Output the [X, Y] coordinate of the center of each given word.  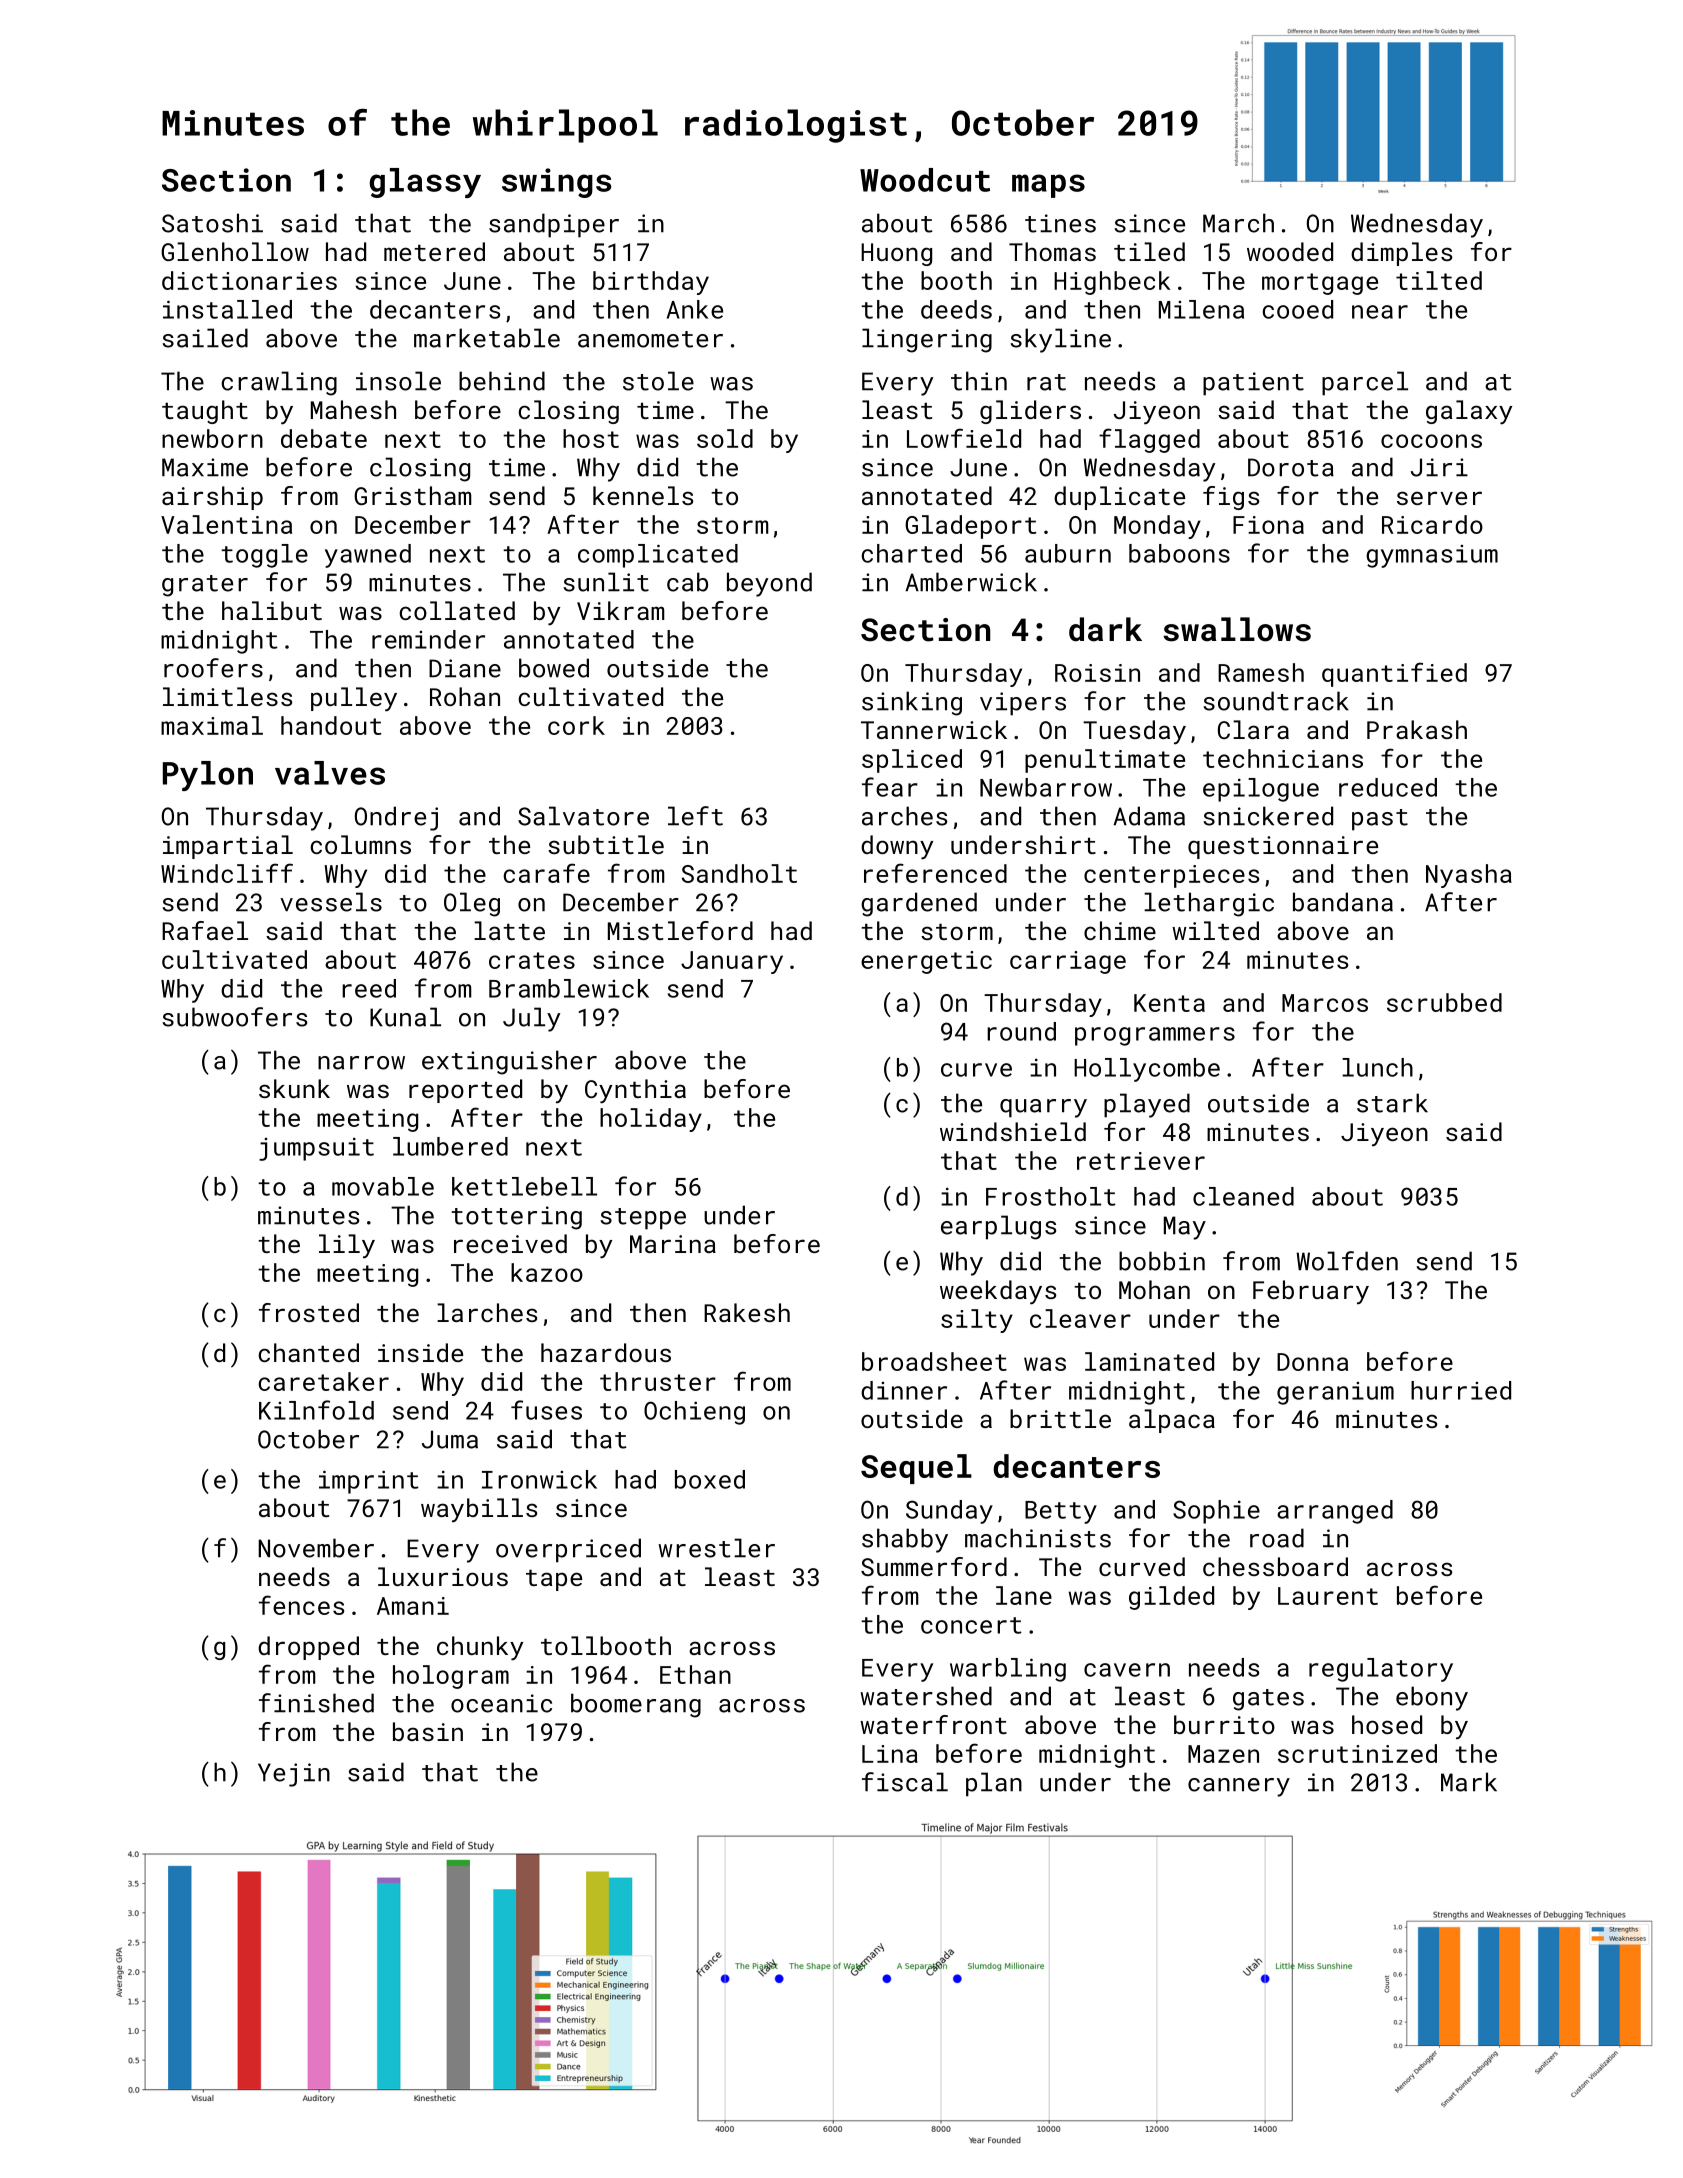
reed [369, 988]
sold [725, 438]
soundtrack [1276, 701]
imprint [369, 1482]
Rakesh [747, 1312]
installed [227, 309]
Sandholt [739, 873]
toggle [264, 556]
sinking [912, 703]
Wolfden [1347, 1261]
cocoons [1431, 441]
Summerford [934, 1566]
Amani [413, 1606]
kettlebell [524, 1186]
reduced [1388, 787]
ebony [1432, 1698]
